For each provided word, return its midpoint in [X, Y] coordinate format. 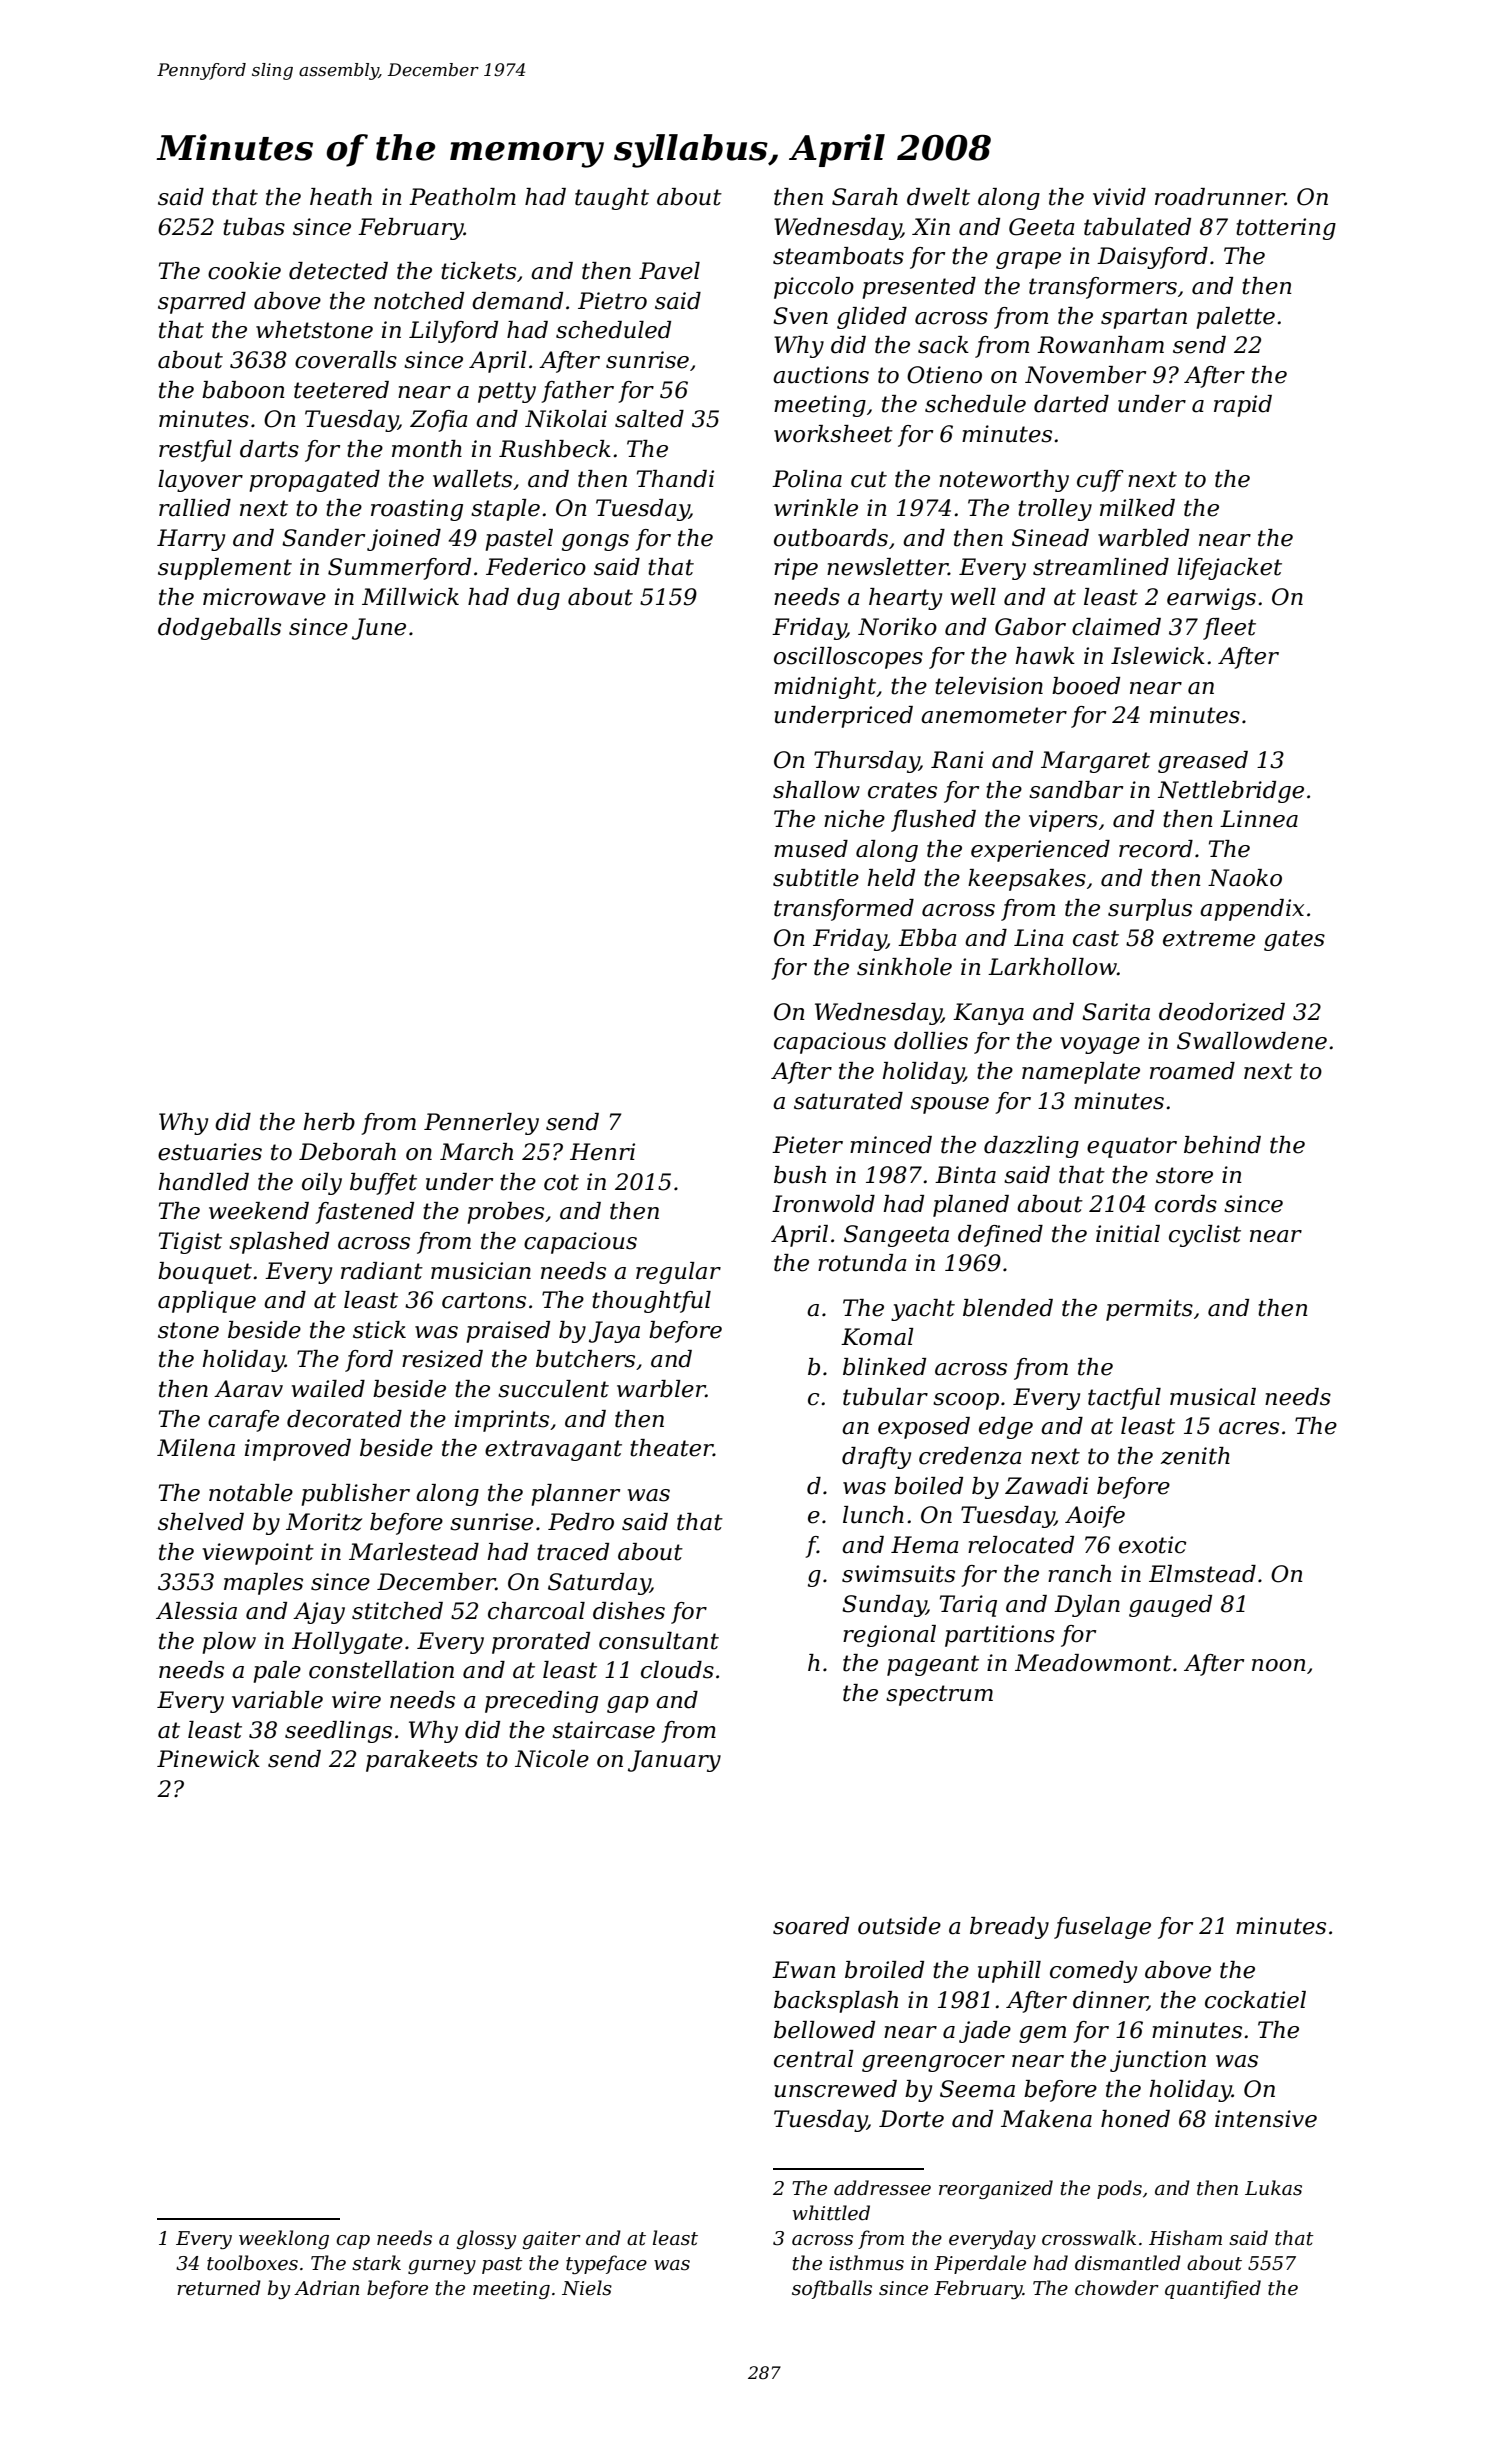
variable [277, 1700]
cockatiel [1255, 2000]
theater [671, 1448]
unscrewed [835, 2089]
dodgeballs [219, 629]
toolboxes [252, 2263]
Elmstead [1202, 1574]
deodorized [1222, 1012]
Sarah [865, 197]
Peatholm [462, 197]
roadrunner [1220, 197]
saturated [848, 1101]
